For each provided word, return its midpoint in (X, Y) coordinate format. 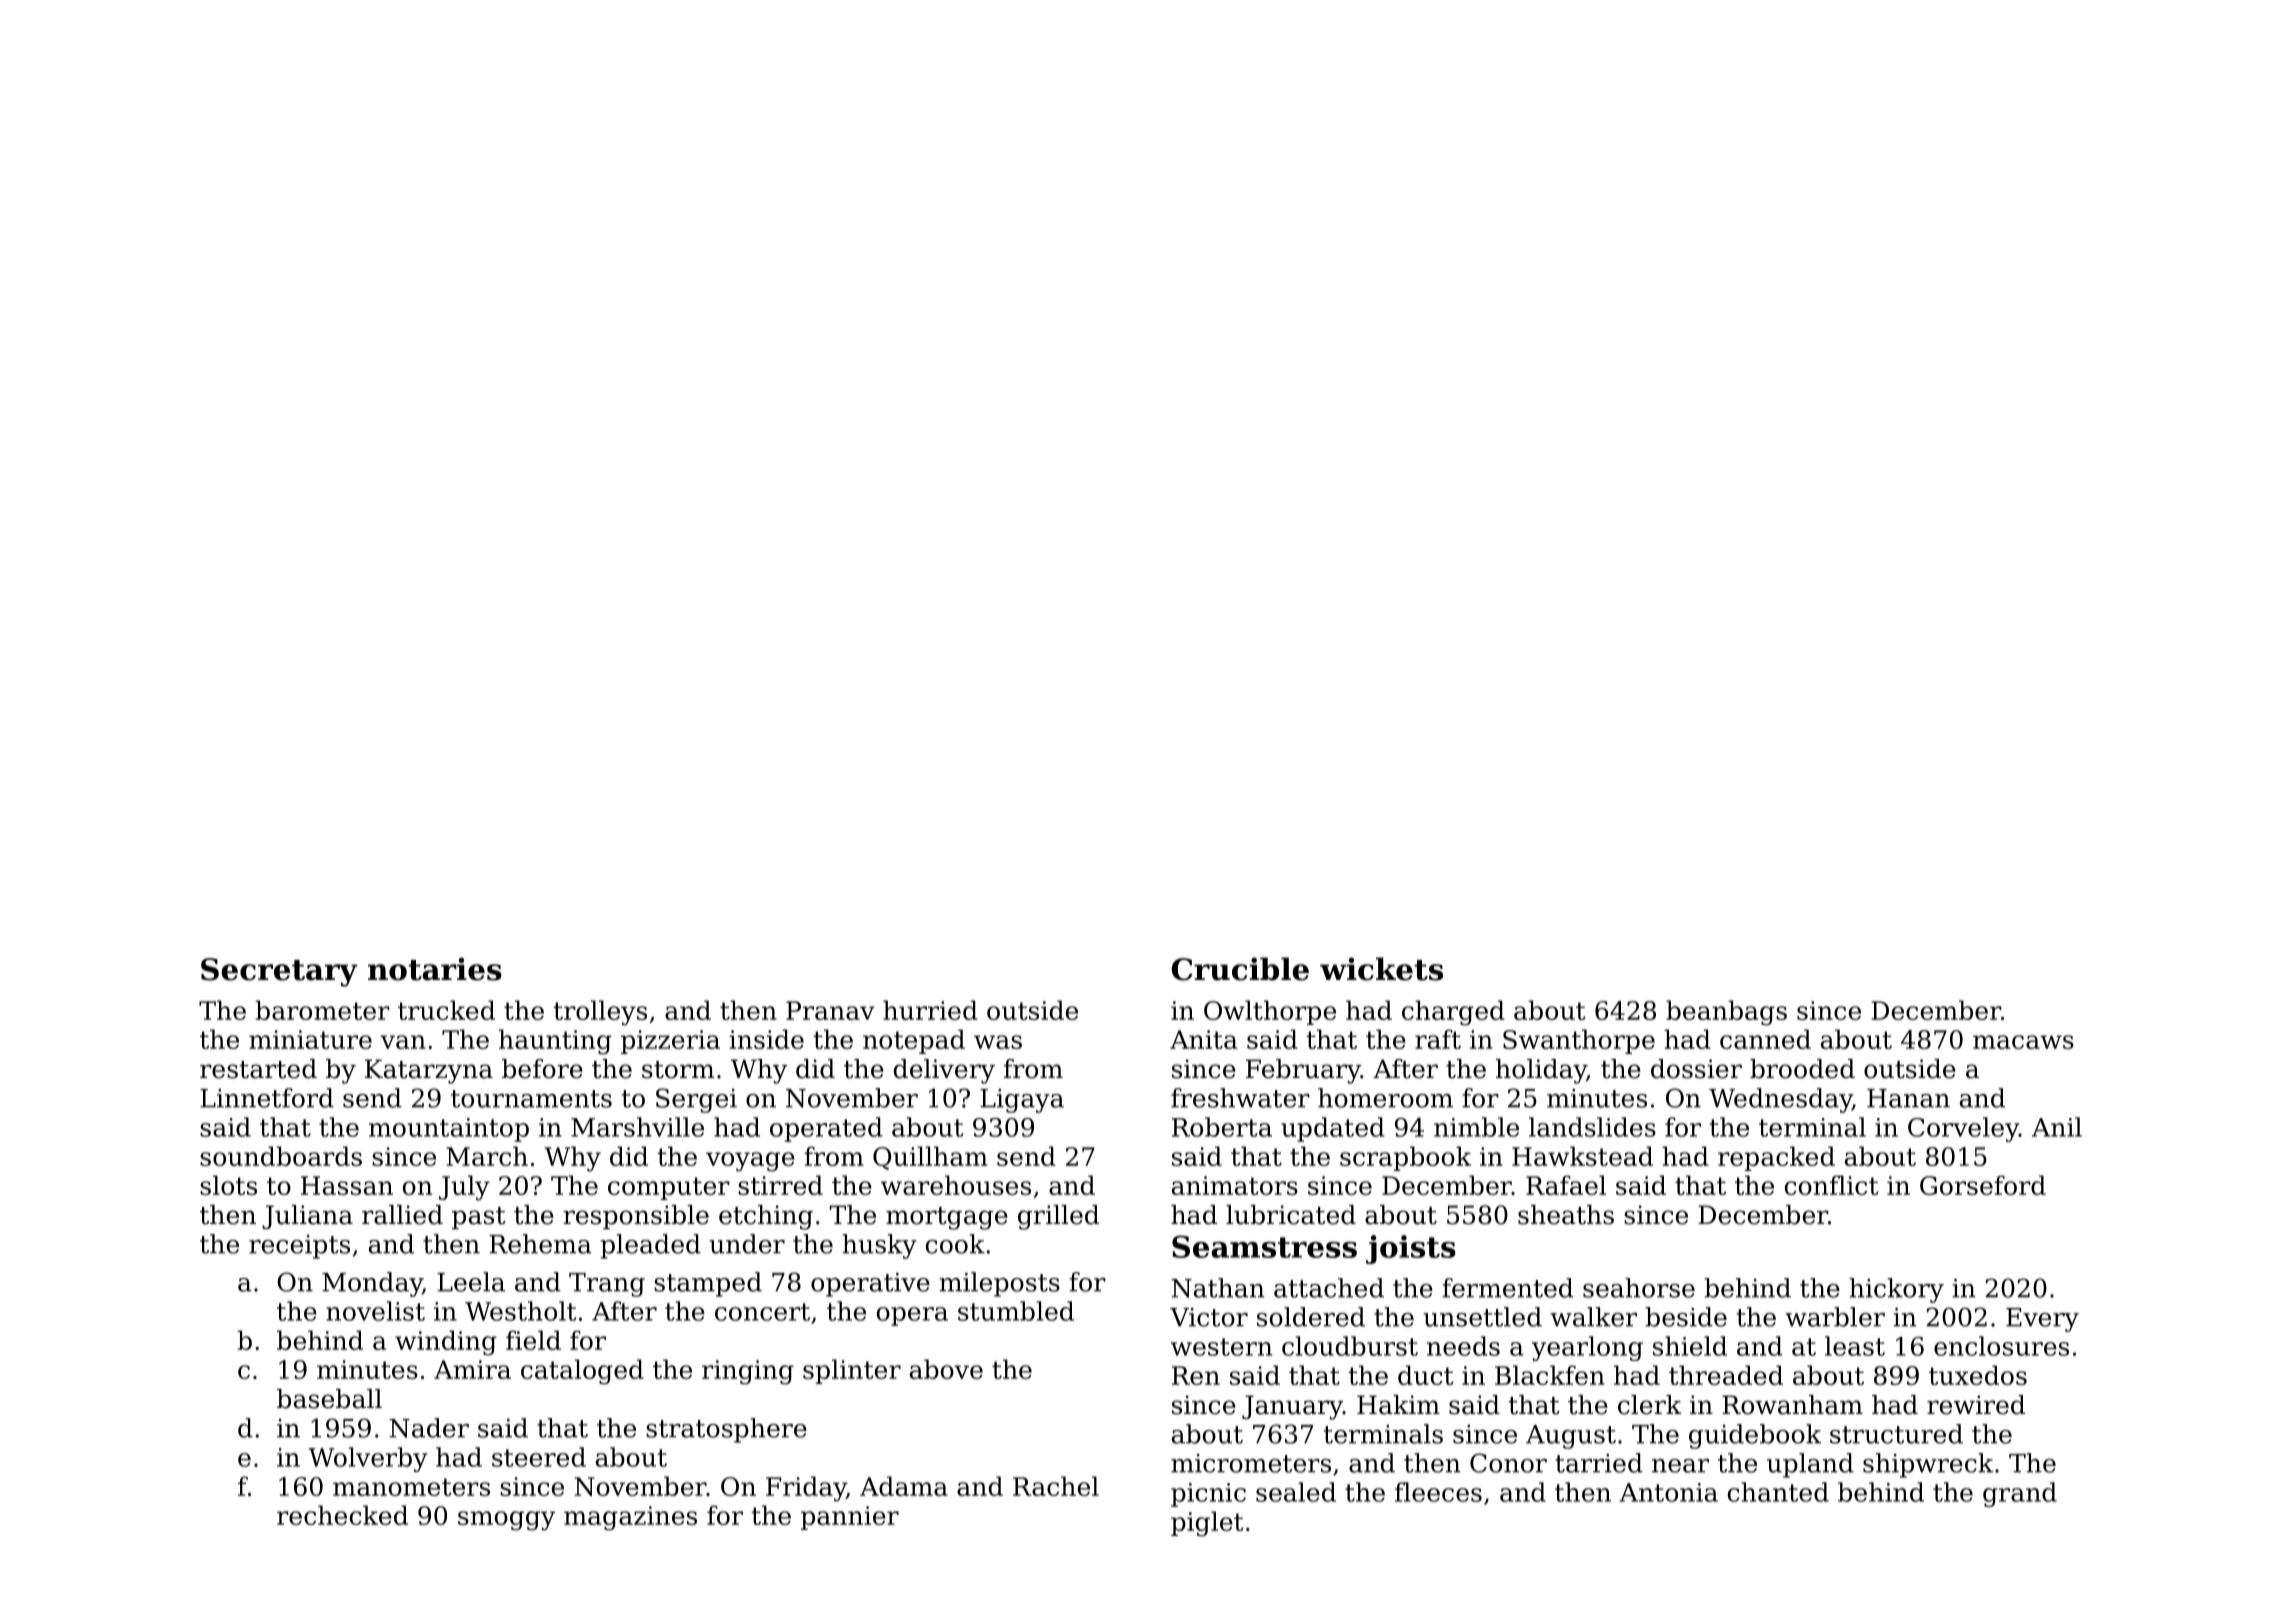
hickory (1896, 1290)
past (479, 1218)
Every (2042, 1320)
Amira (472, 1369)
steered (539, 1457)
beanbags (1726, 1013)
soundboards (281, 1156)
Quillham (930, 1158)
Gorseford (1983, 1185)
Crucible (1240, 969)
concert (762, 1312)
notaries (435, 969)
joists (1411, 1249)
